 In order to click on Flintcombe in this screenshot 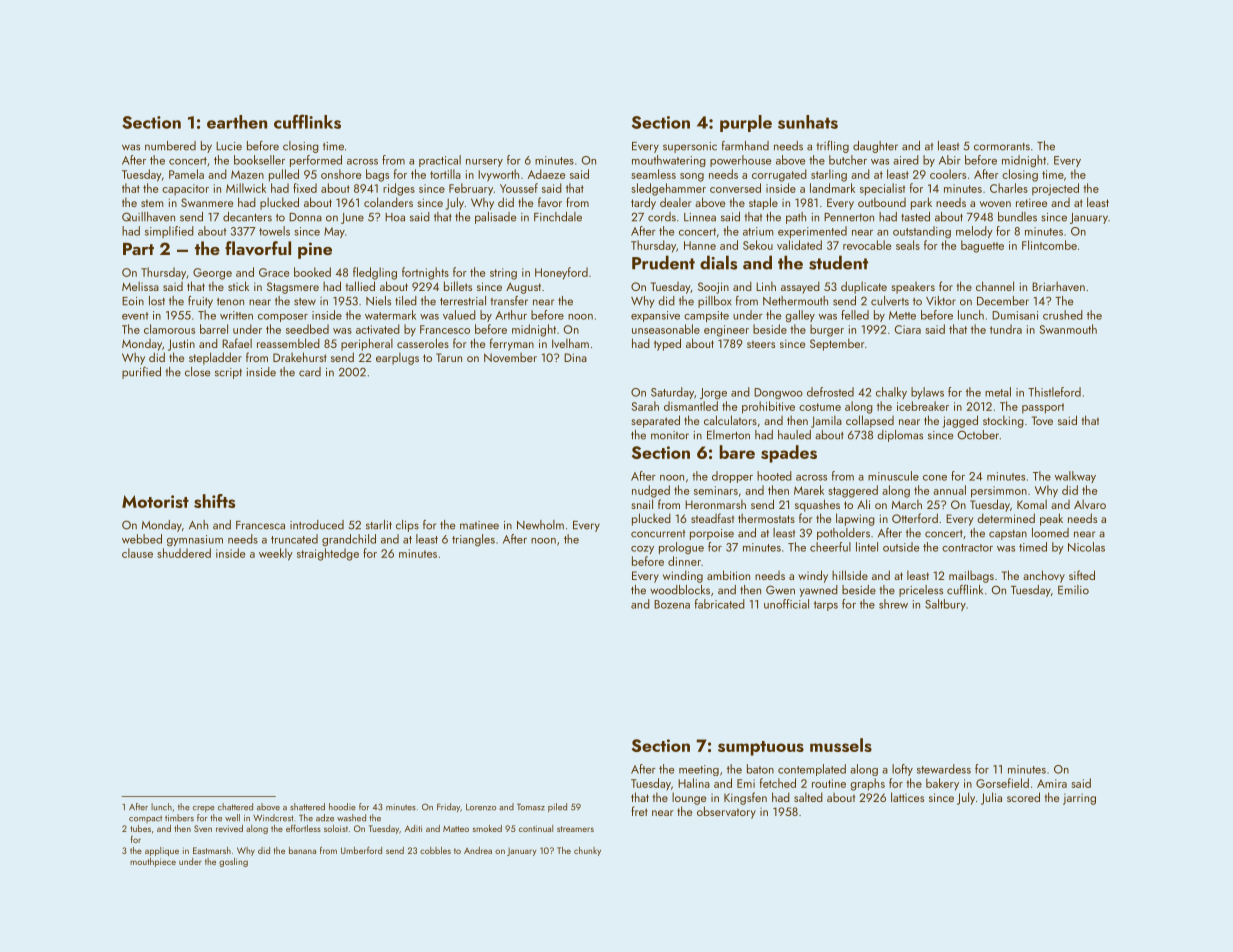, I will do `click(1049, 245)`.
